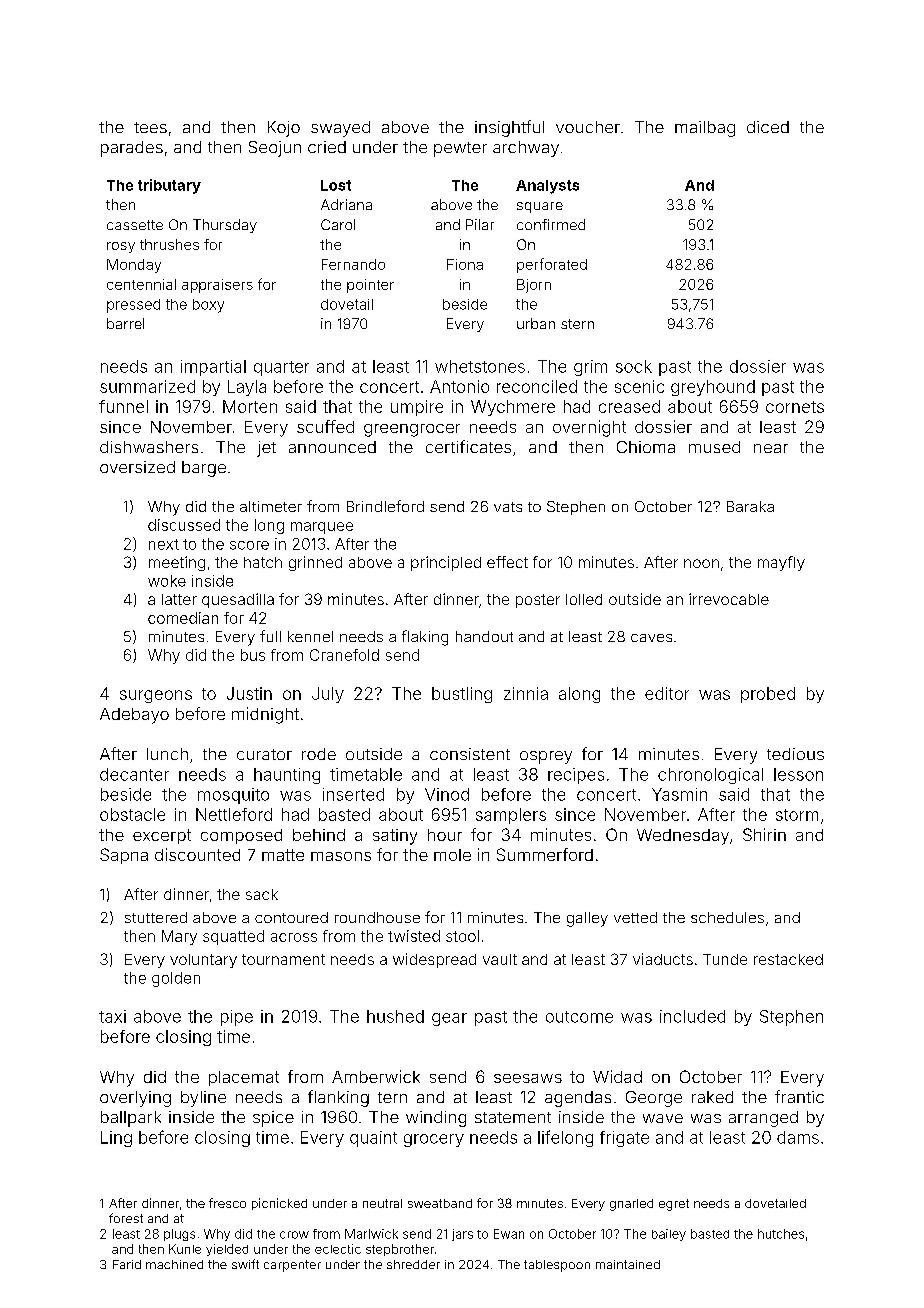 The width and height of the page is (924, 1308). I want to click on picnicked, so click(279, 1204).
